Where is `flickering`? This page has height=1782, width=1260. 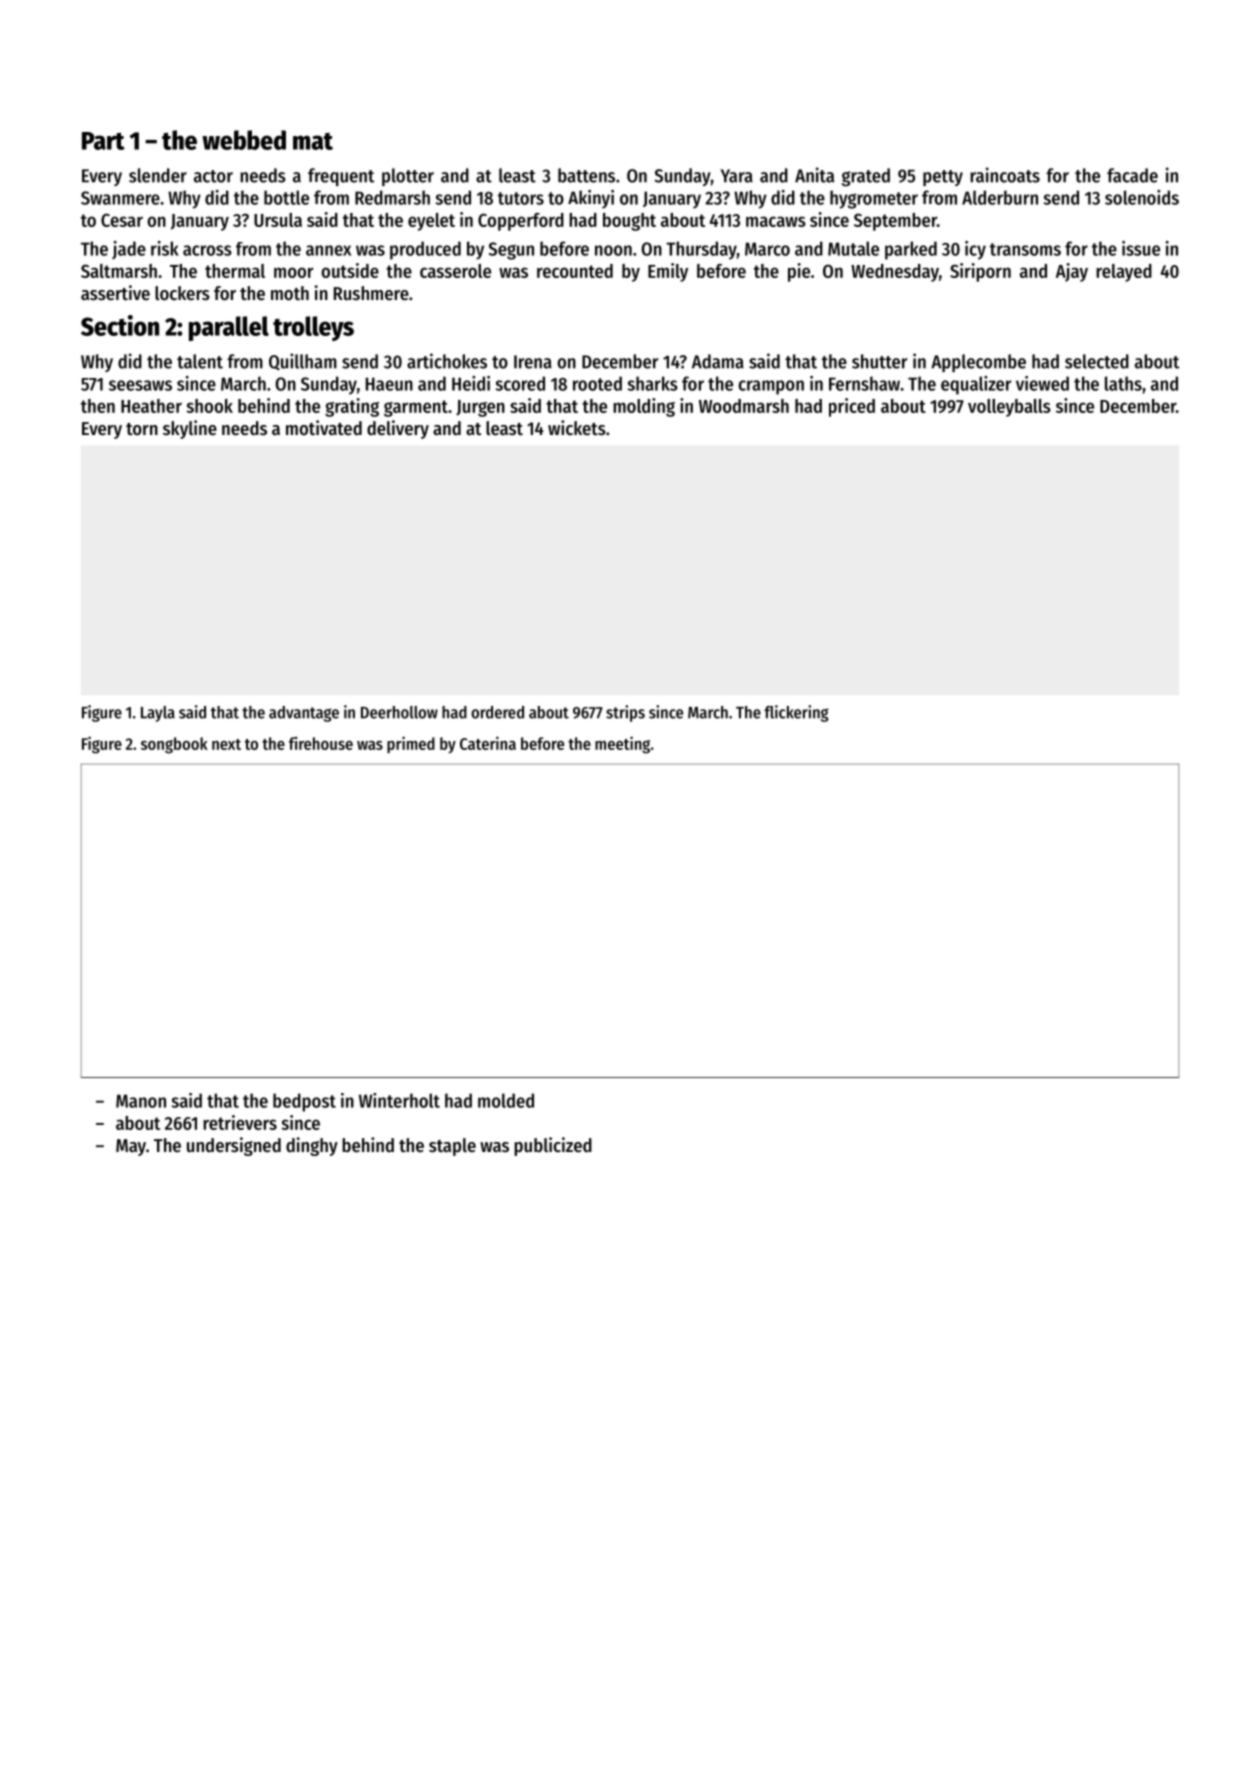
flickering is located at coordinates (796, 713).
